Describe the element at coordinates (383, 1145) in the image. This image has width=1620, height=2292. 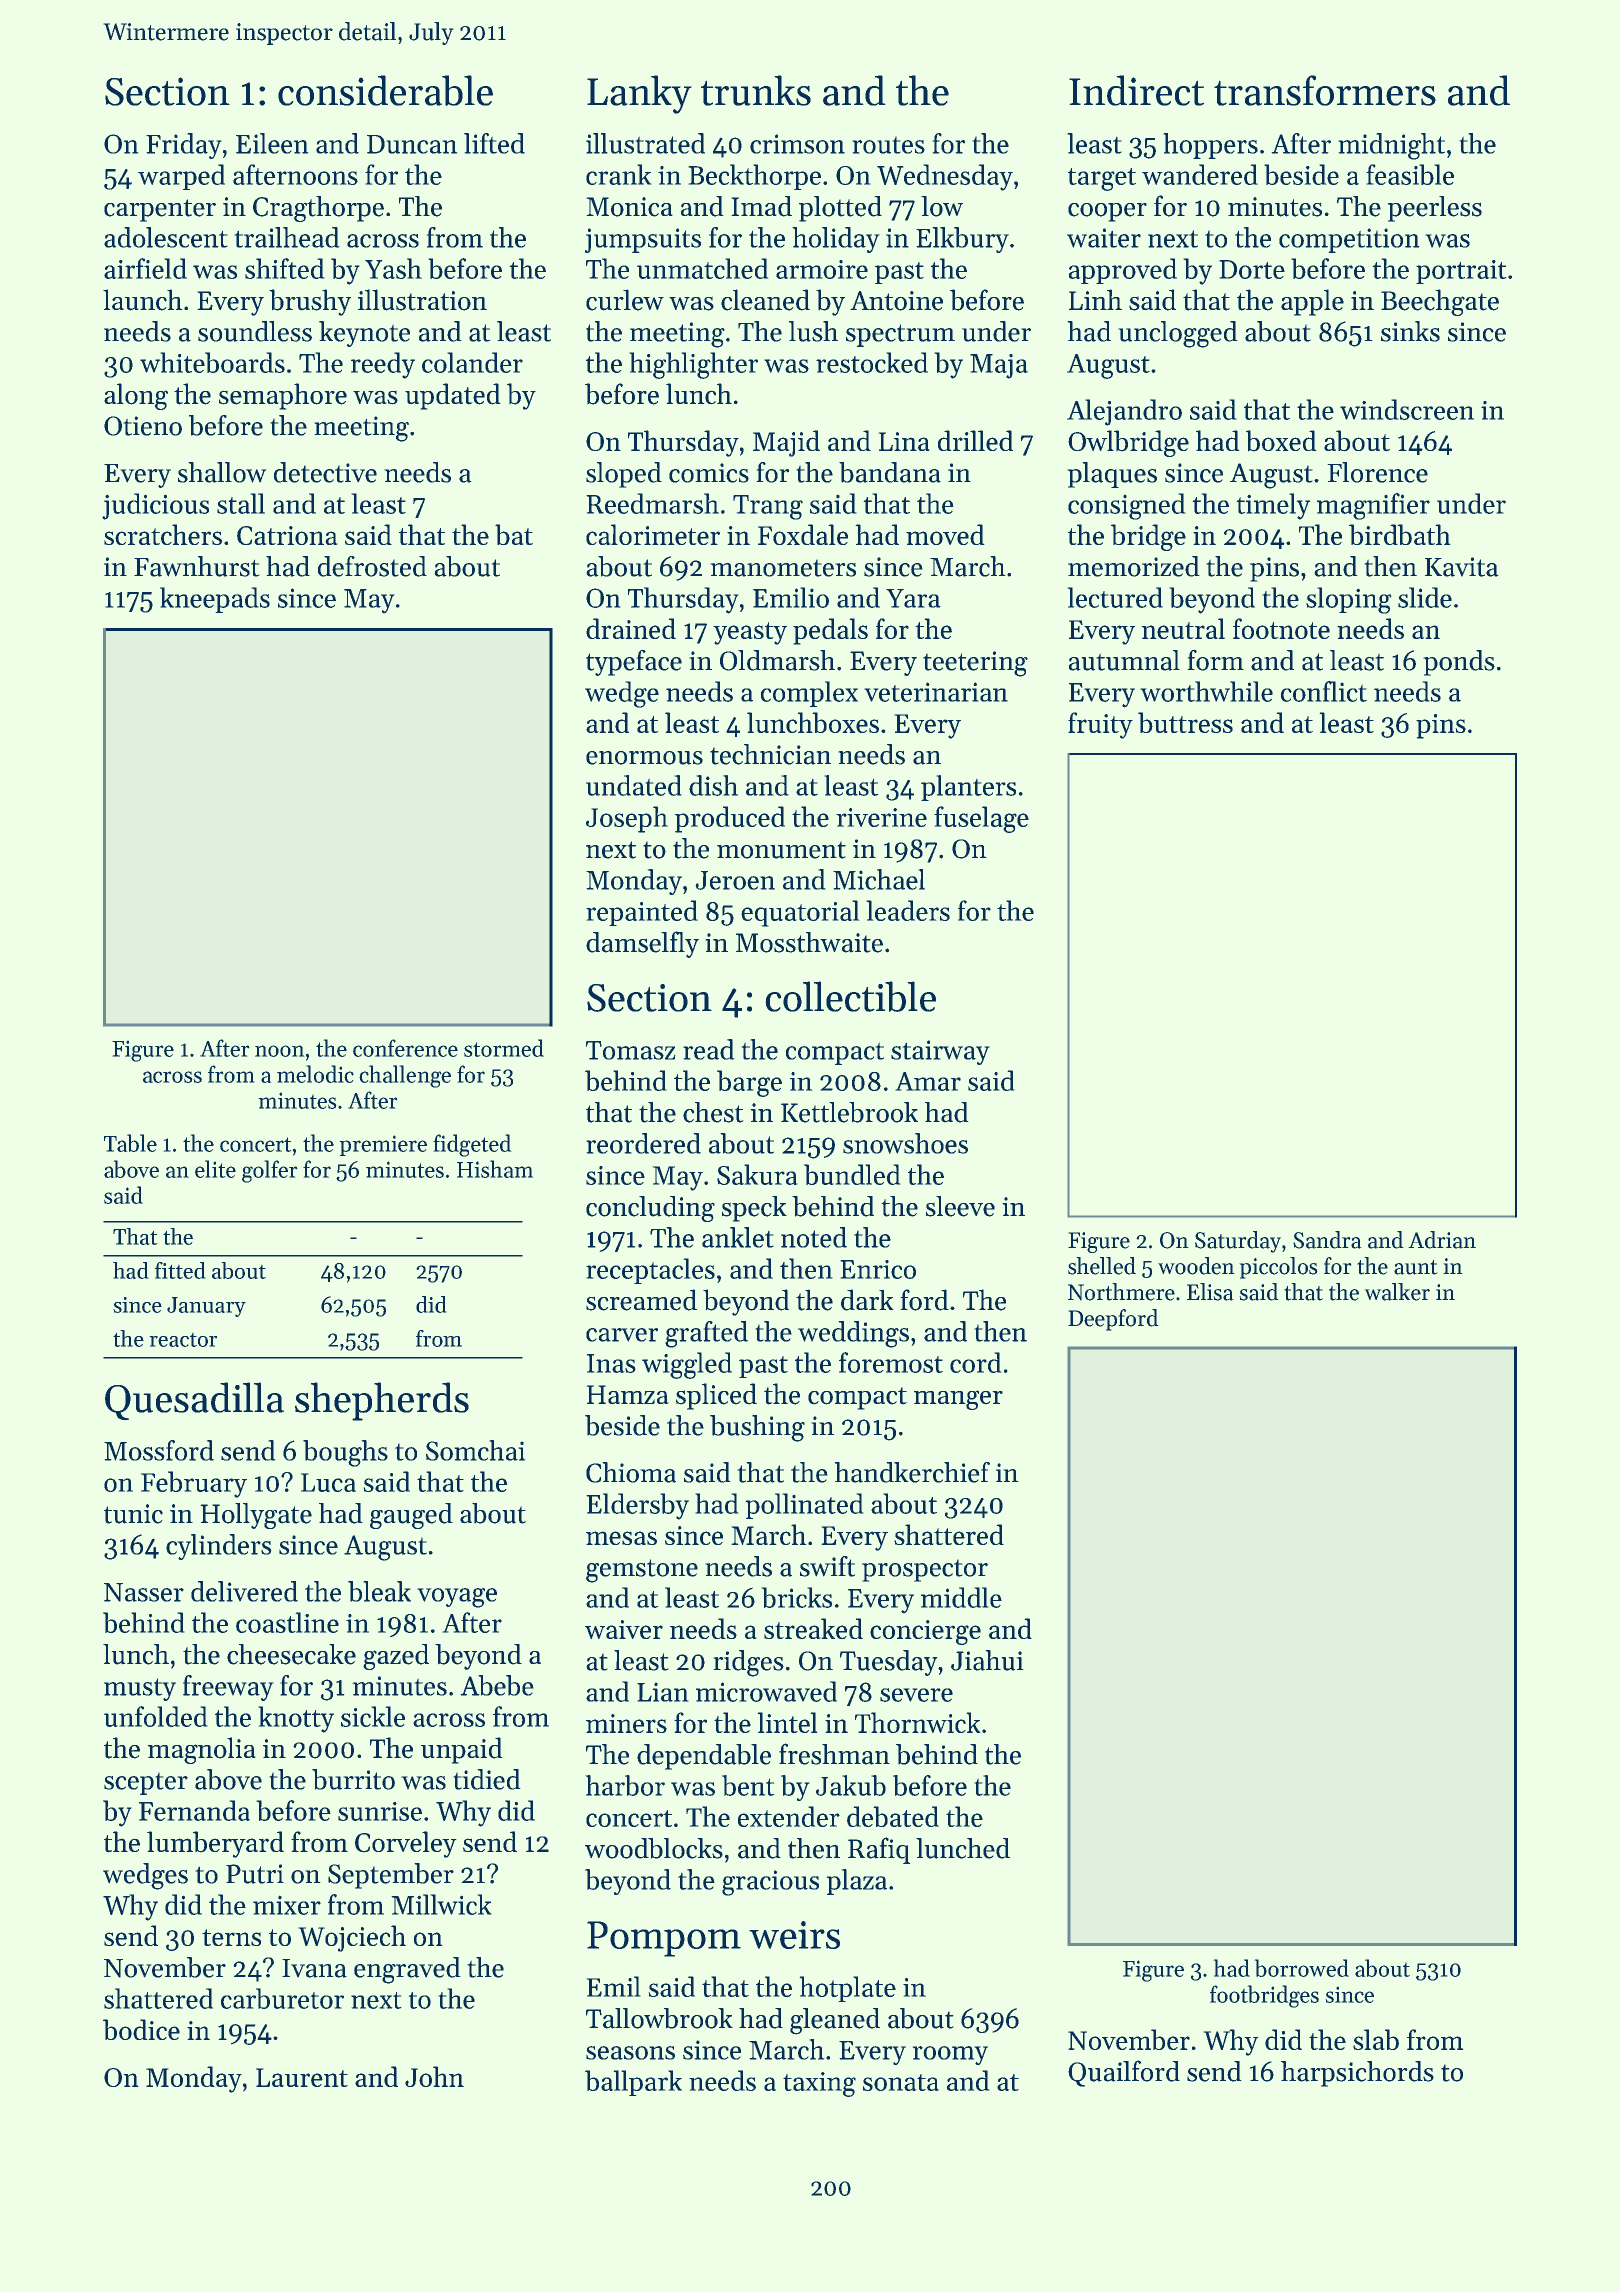
I see `premiere` at that location.
